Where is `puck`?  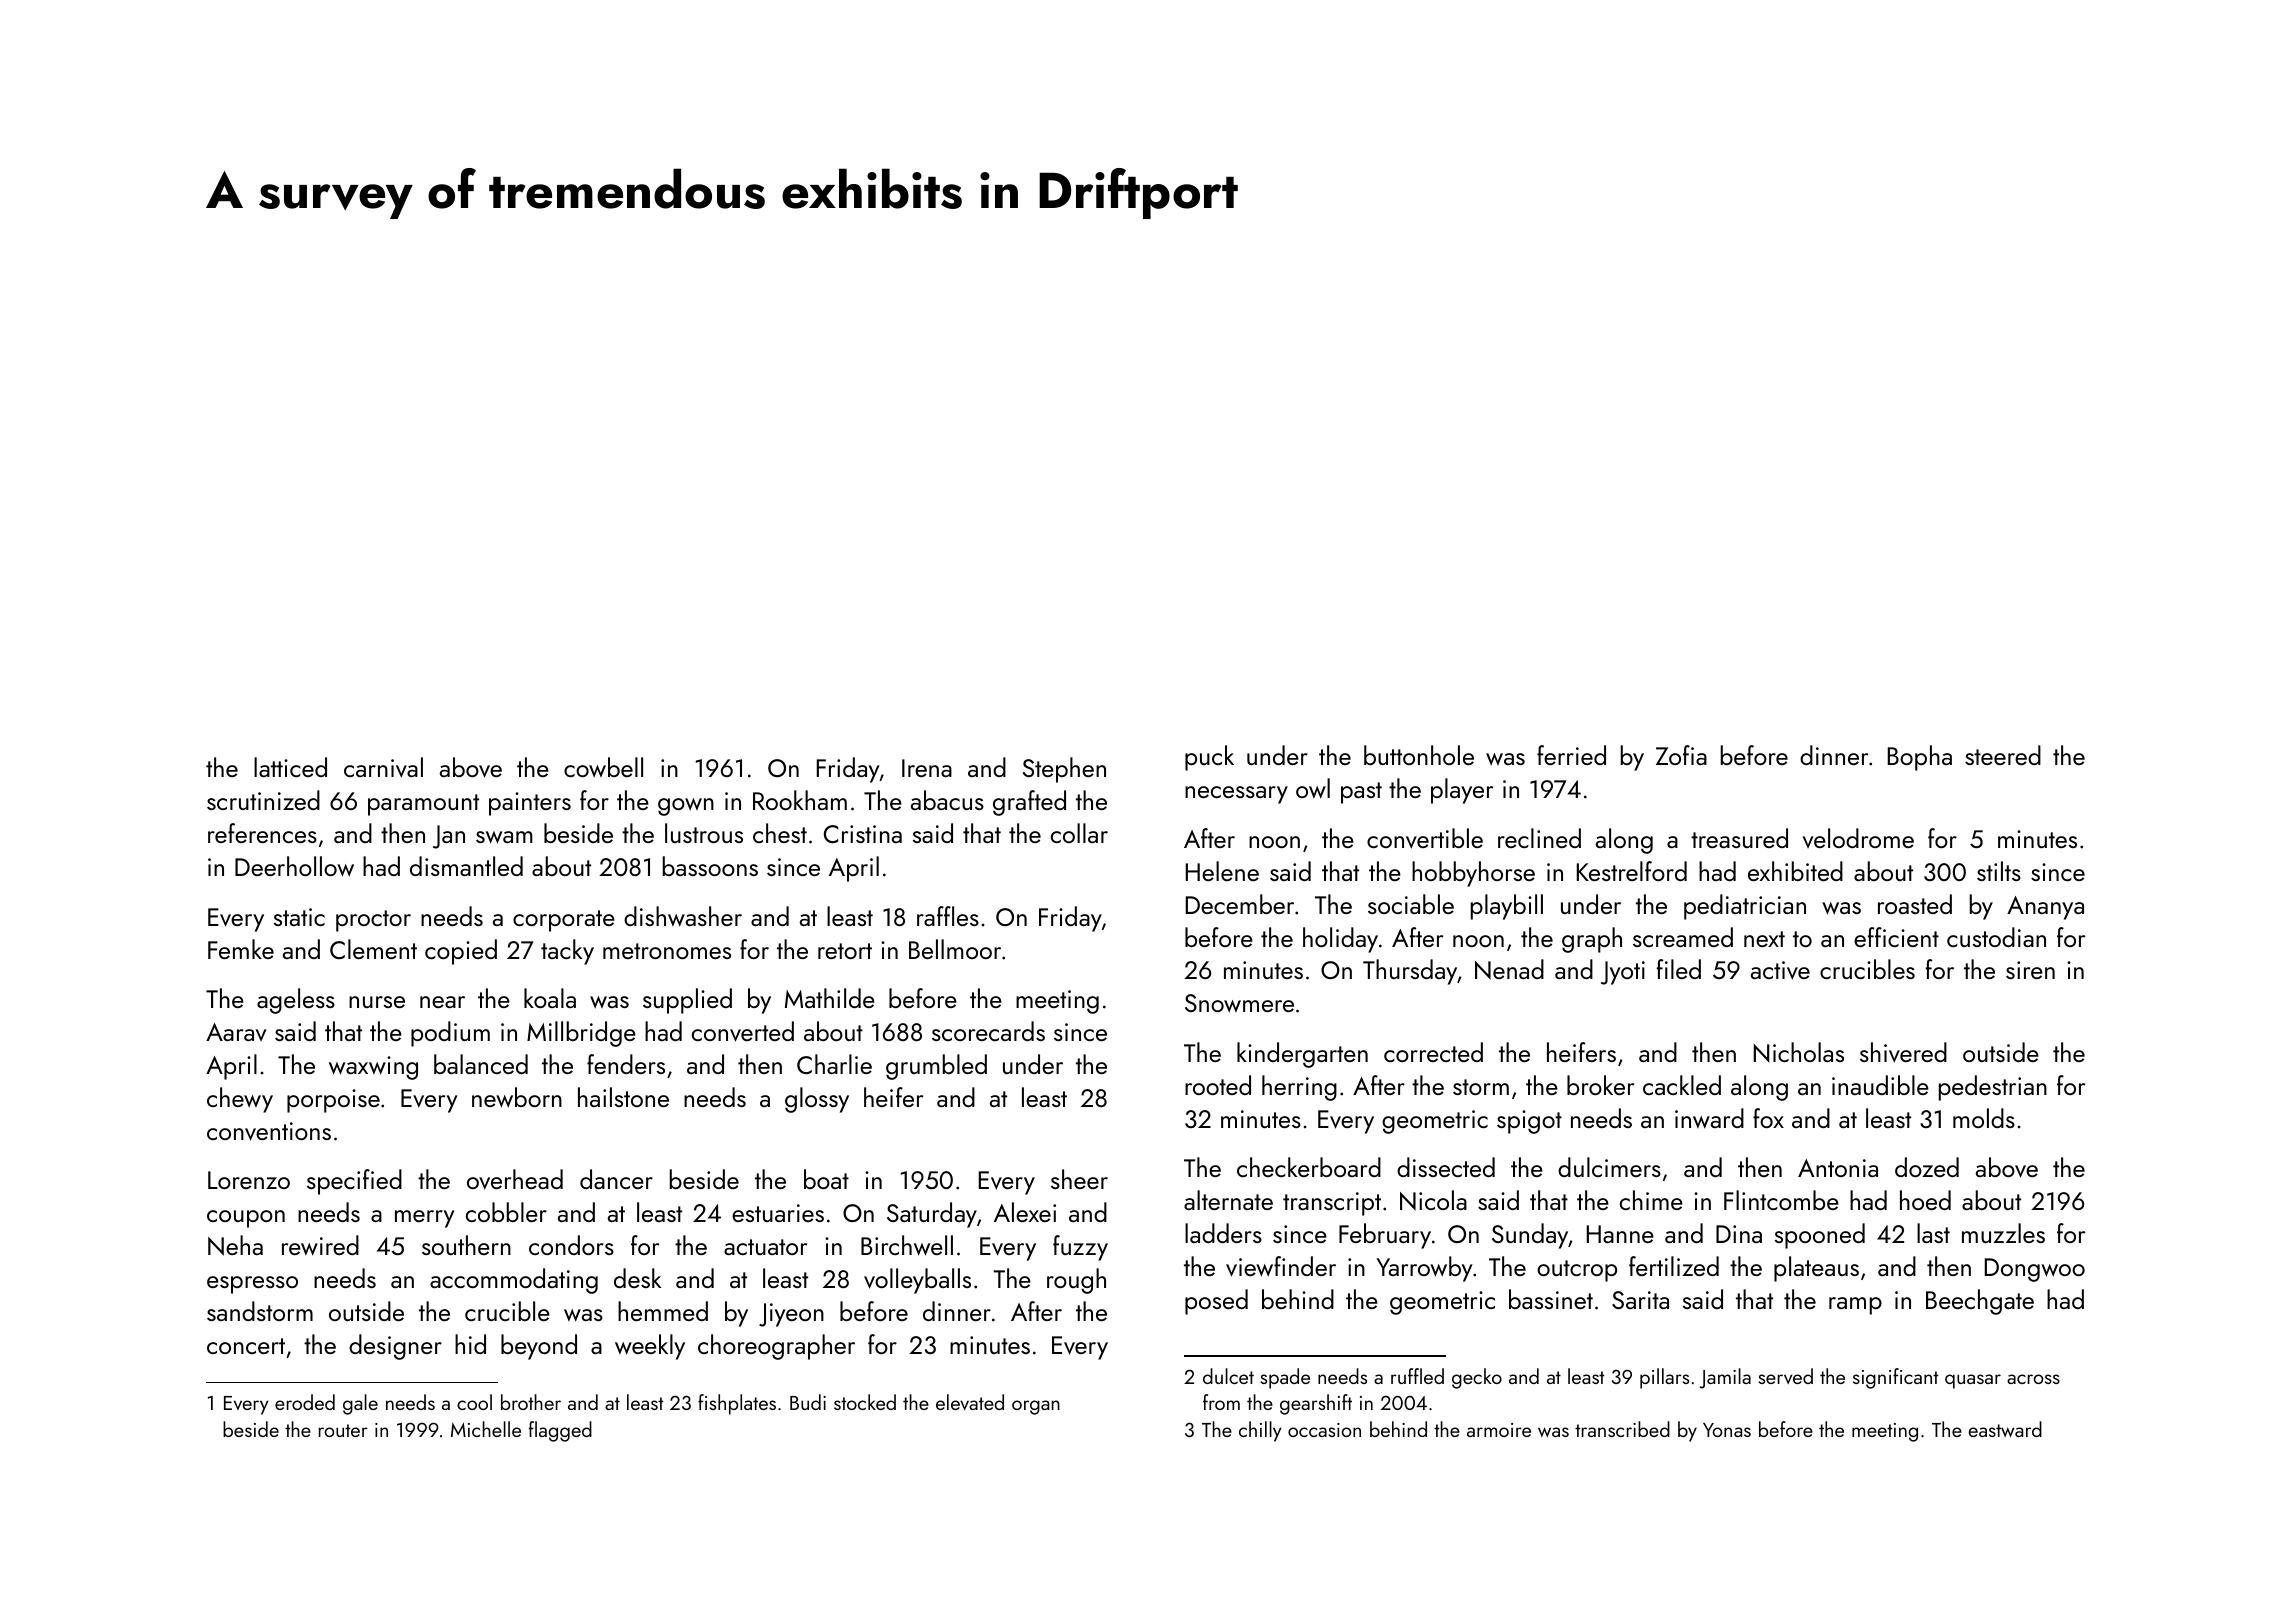 puck is located at coordinates (1209, 758).
